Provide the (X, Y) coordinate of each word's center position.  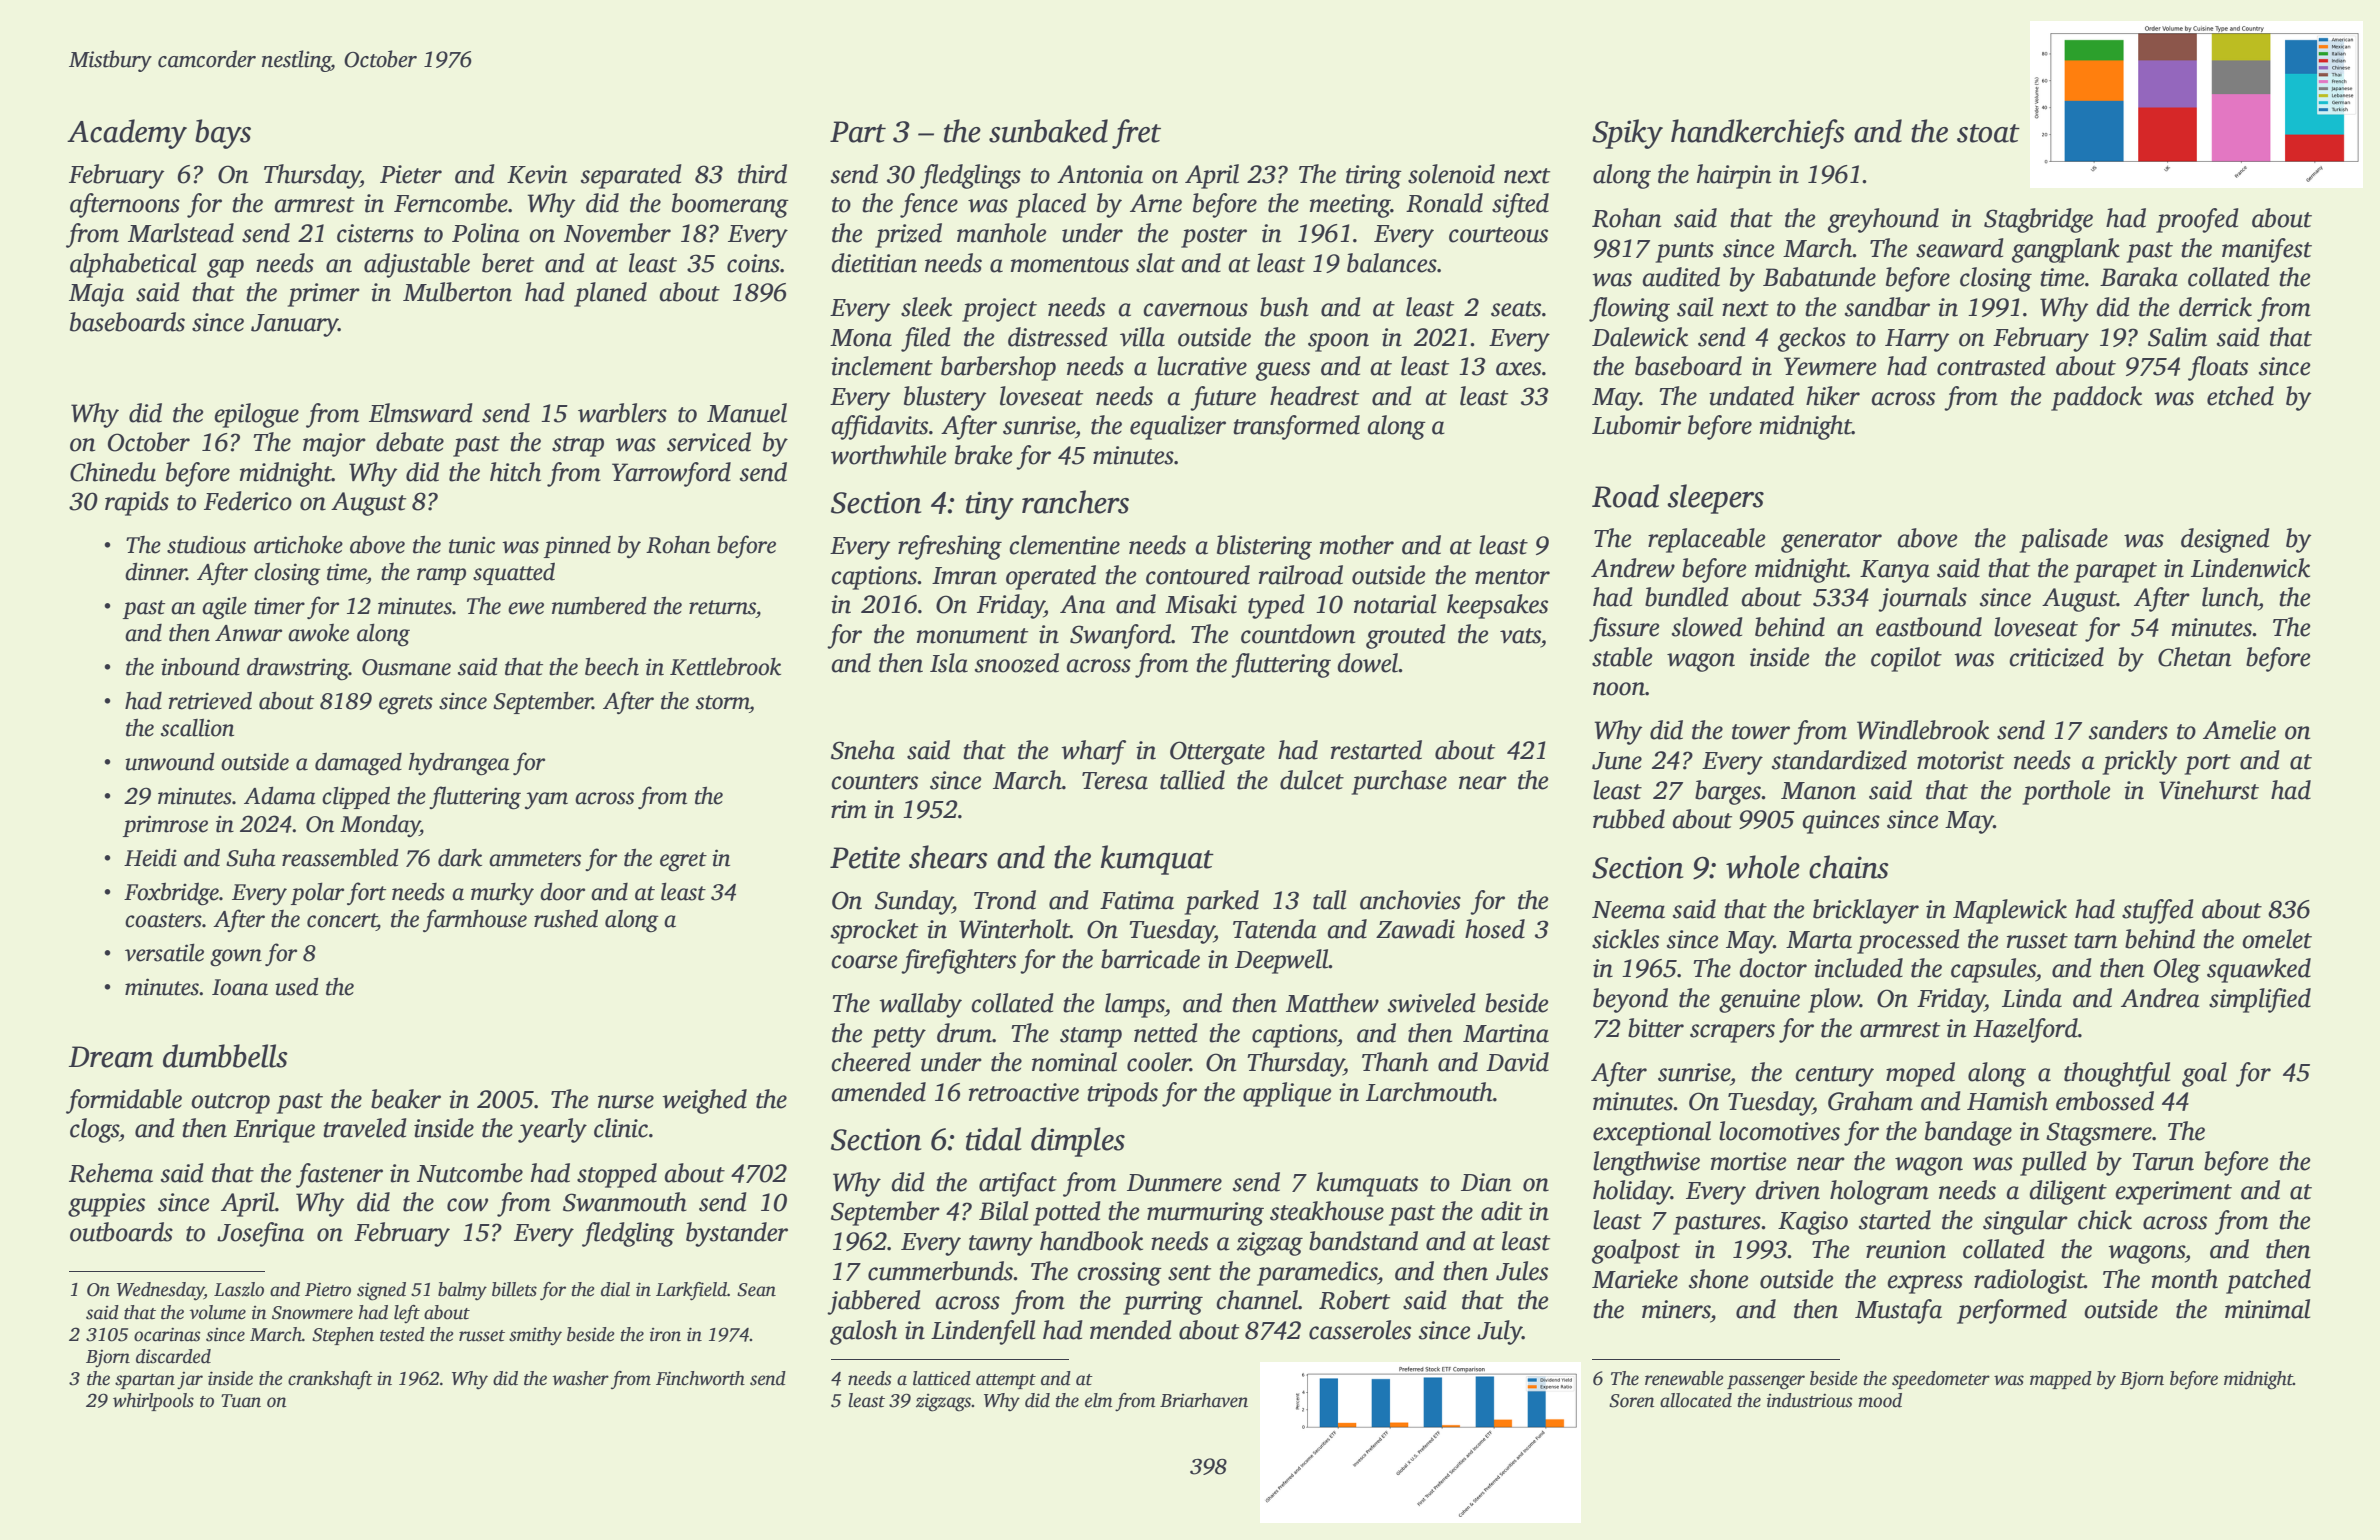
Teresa (1115, 781)
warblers (622, 413)
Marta (1819, 940)
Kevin (537, 174)
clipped (356, 797)
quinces (1841, 822)
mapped (2061, 1380)
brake (983, 455)
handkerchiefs (1758, 134)
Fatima (1137, 900)
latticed (942, 1378)
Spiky (1627, 134)
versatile (164, 952)
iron (665, 1335)
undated (1751, 396)
